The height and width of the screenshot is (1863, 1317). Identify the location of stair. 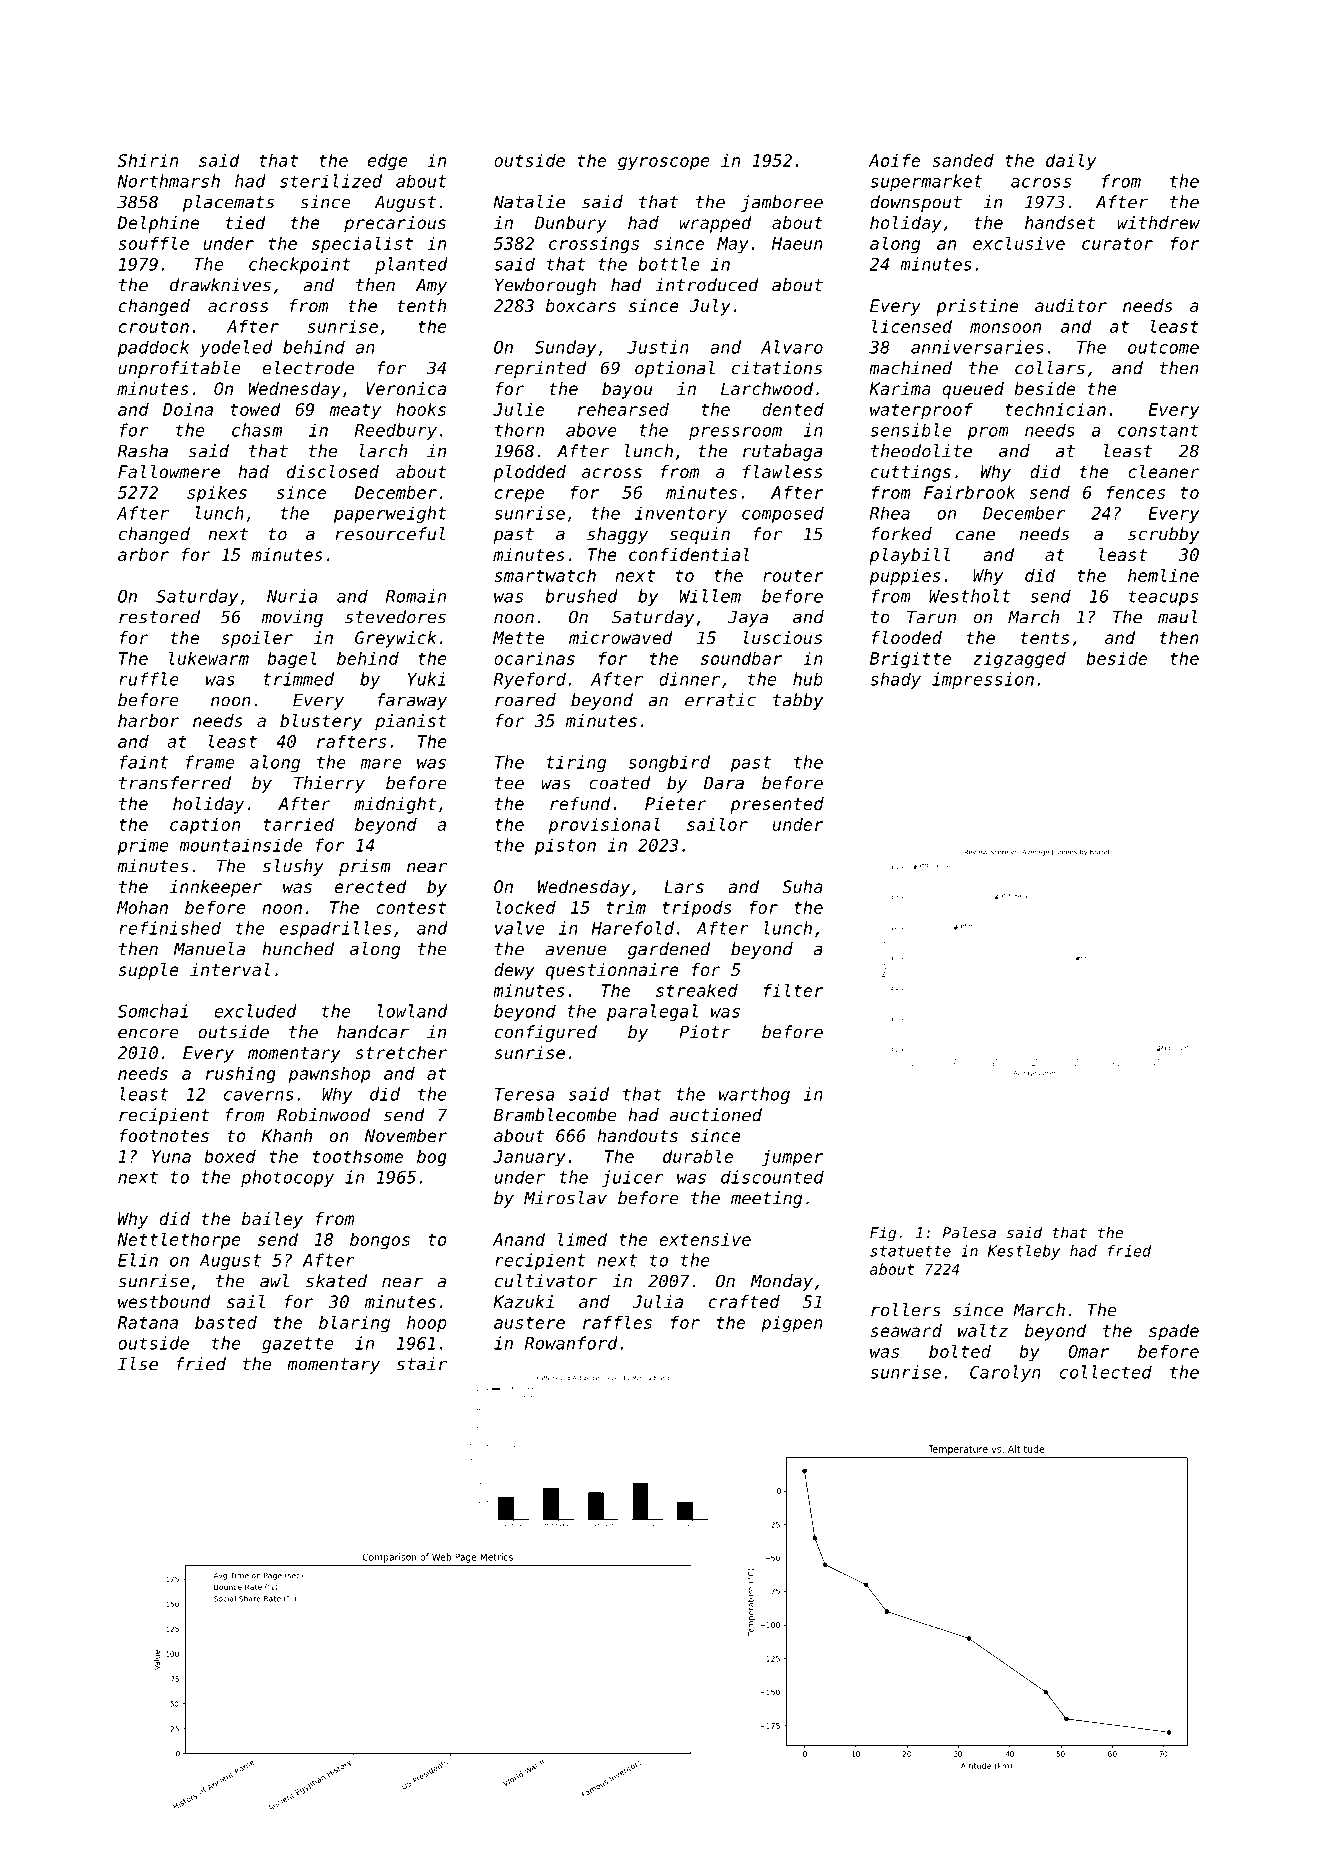
(422, 1364).
